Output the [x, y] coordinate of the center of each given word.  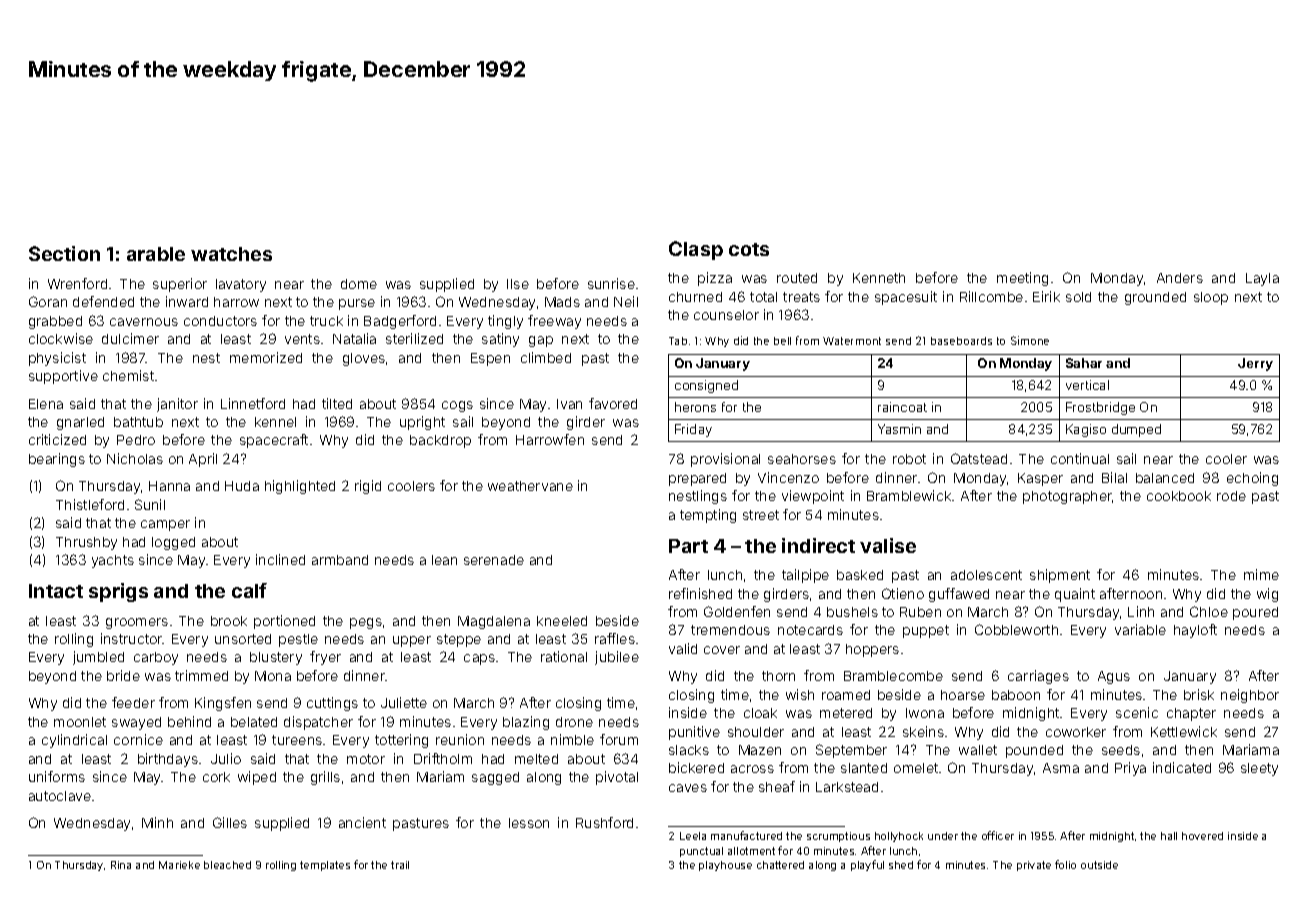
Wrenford [77, 283]
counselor [726, 315]
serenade [494, 560]
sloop [1211, 298]
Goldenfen [737, 611]
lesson [529, 823]
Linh [1141, 611]
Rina [121, 865]
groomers [137, 623]
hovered [1202, 836]
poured [1255, 613]
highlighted [300, 487]
